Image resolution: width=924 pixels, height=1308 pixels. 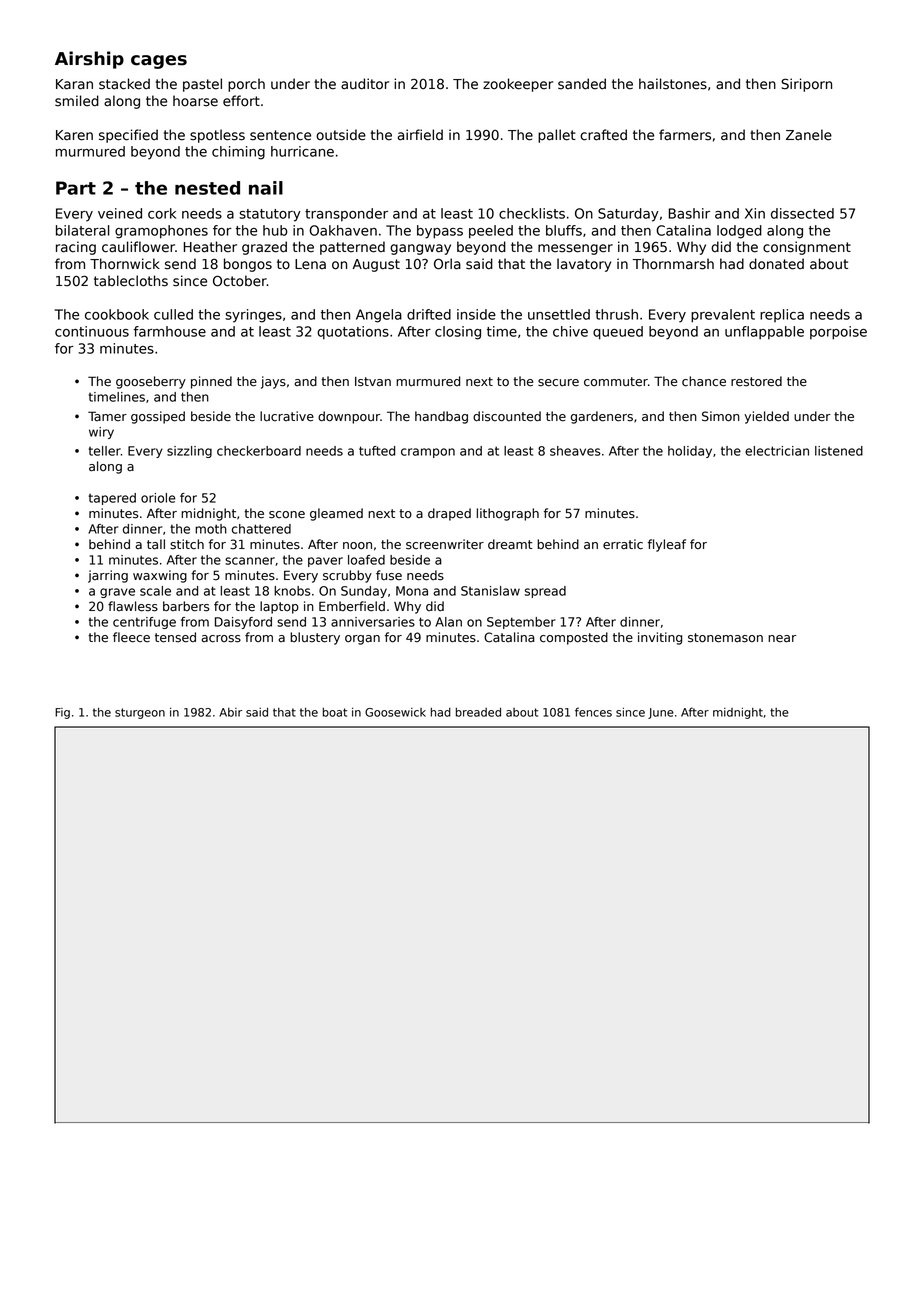 I want to click on June, so click(x=661, y=713).
